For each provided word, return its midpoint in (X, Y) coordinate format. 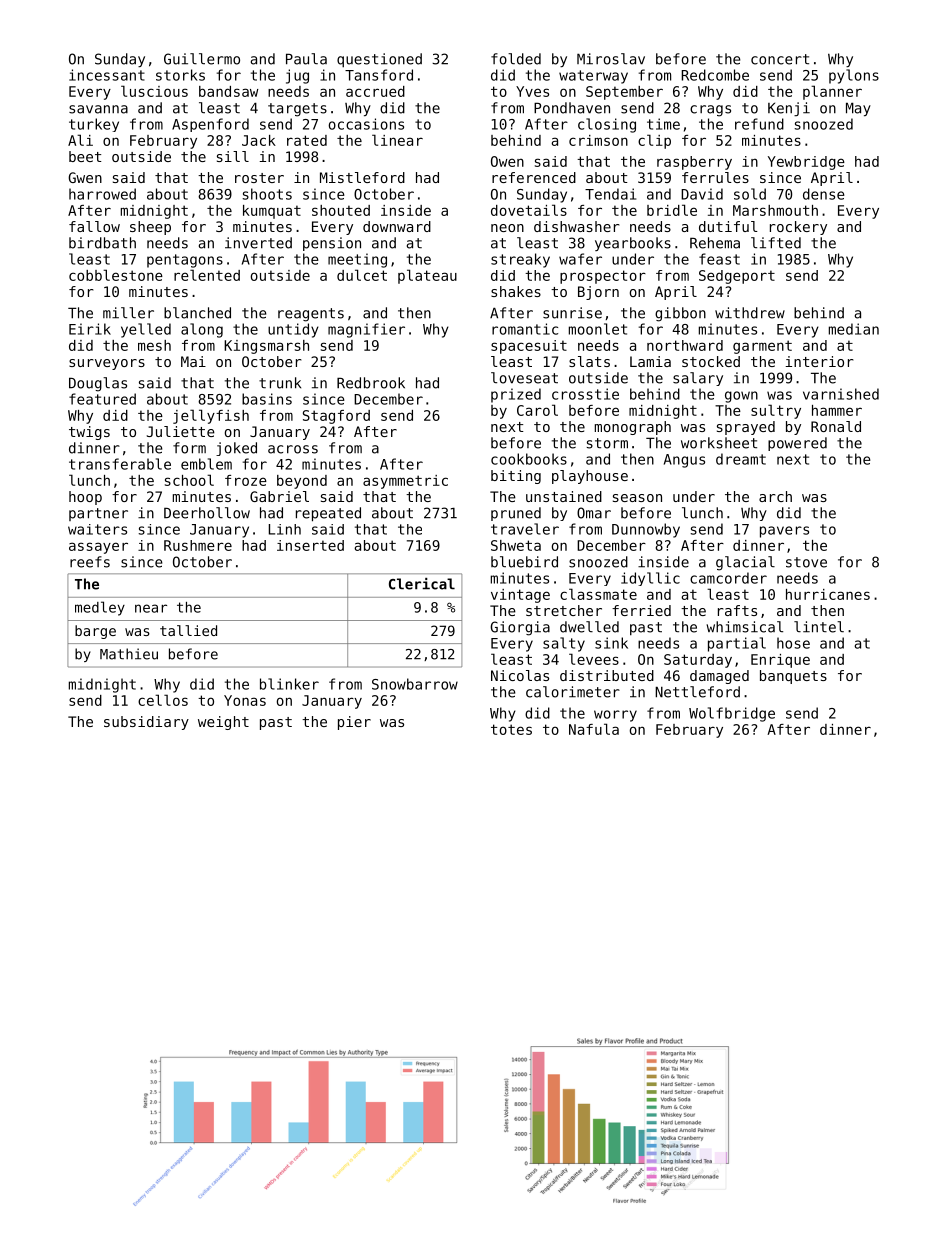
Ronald (836, 426)
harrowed (102, 194)
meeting (357, 260)
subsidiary (146, 723)
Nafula (594, 729)
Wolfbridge (732, 714)
